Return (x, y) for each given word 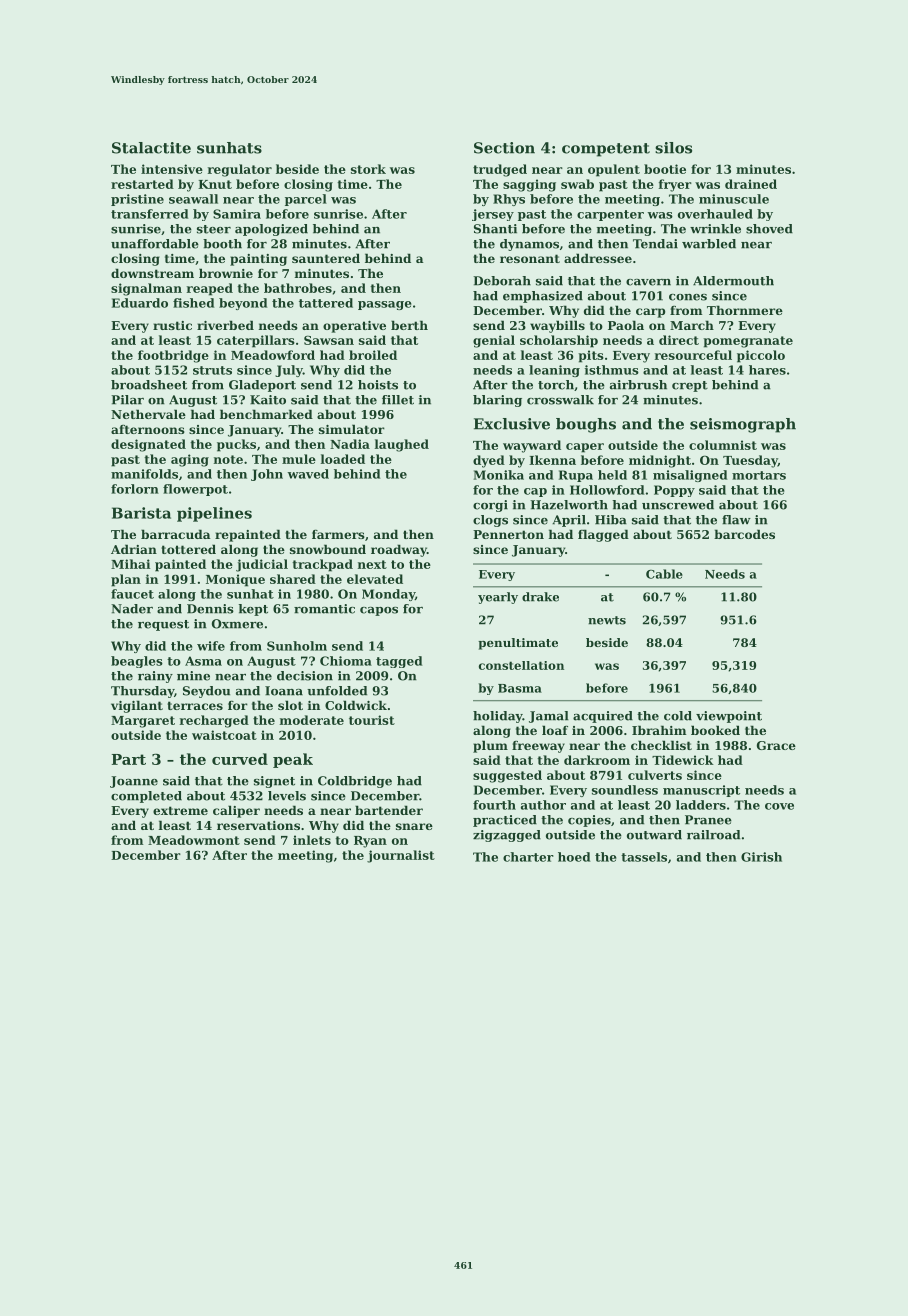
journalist (401, 856)
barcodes (744, 534)
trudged (500, 170)
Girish (761, 857)
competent (606, 150)
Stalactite (151, 148)
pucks (236, 445)
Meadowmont (194, 840)
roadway (399, 550)
